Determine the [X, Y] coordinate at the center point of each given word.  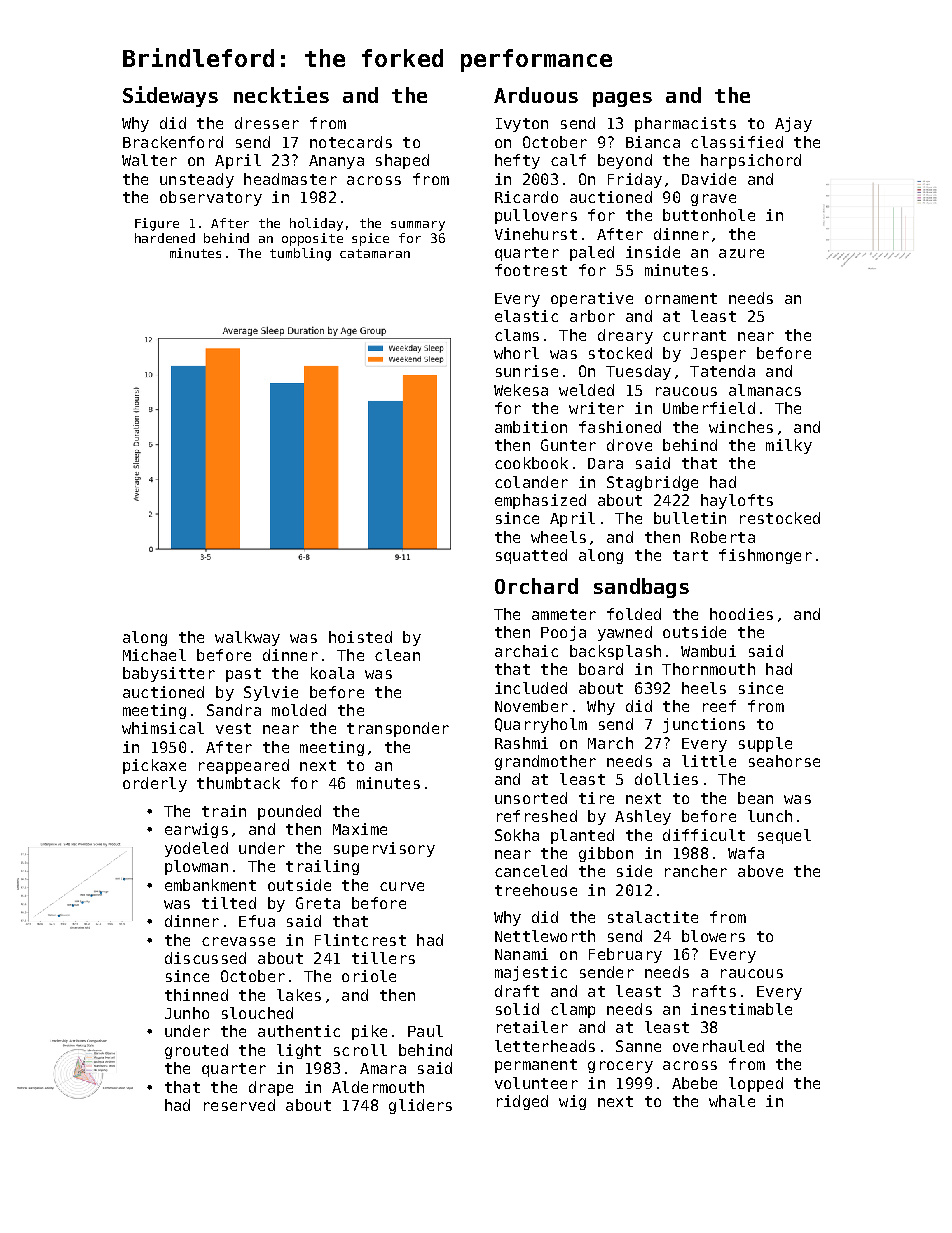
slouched [257, 1013]
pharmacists [685, 124]
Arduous [536, 95]
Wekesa [521, 390]
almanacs [765, 390]
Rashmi [521, 743]
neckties [281, 94]
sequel [784, 836]
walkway [247, 638]
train [224, 811]
